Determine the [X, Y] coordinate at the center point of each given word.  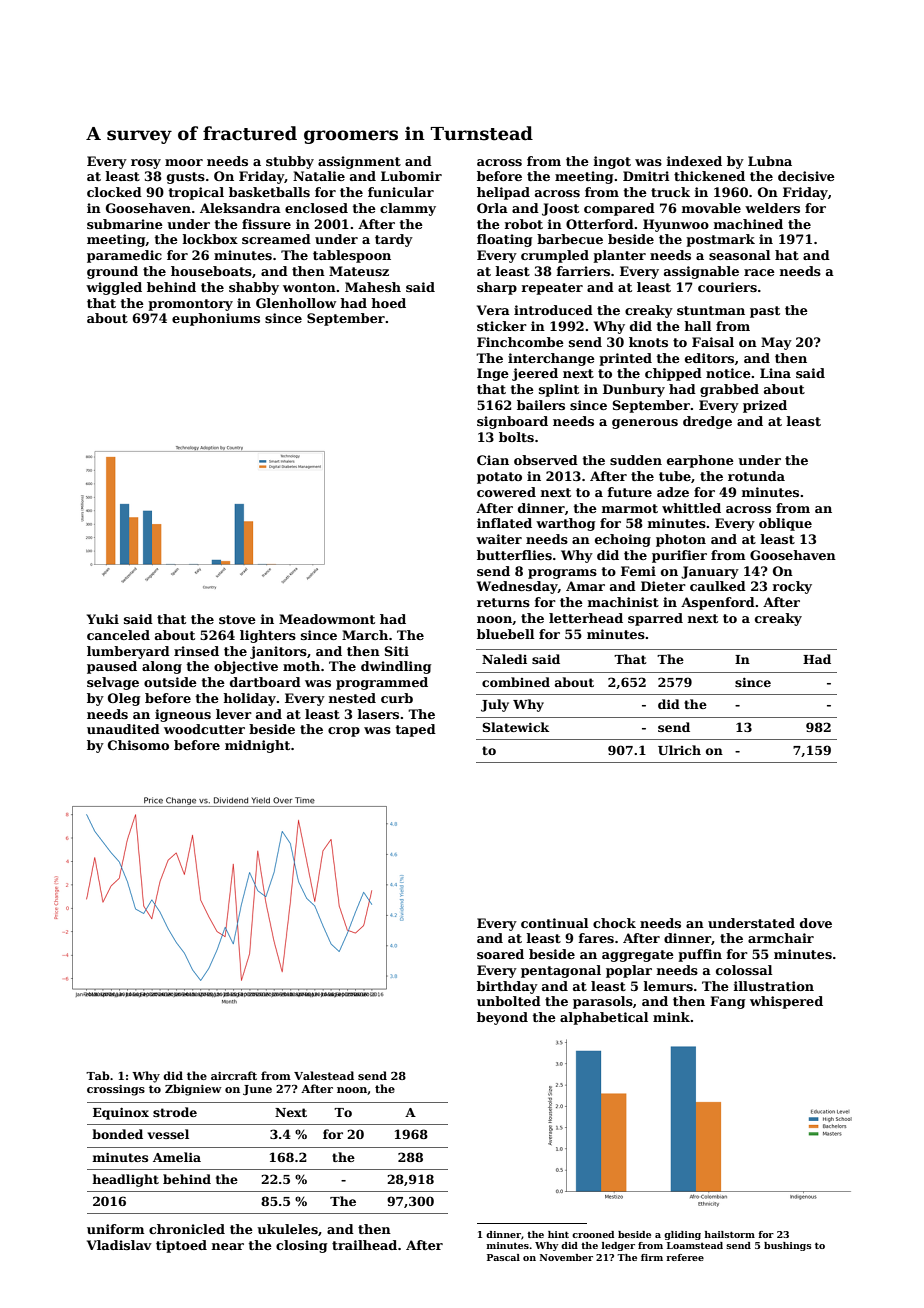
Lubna [770, 161]
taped [415, 730]
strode [175, 1112]
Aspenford [718, 603]
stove [237, 619]
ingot [612, 162]
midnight [257, 746]
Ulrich [679, 750]
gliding [682, 1235]
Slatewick [515, 727]
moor [184, 162]
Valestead [324, 1075]
